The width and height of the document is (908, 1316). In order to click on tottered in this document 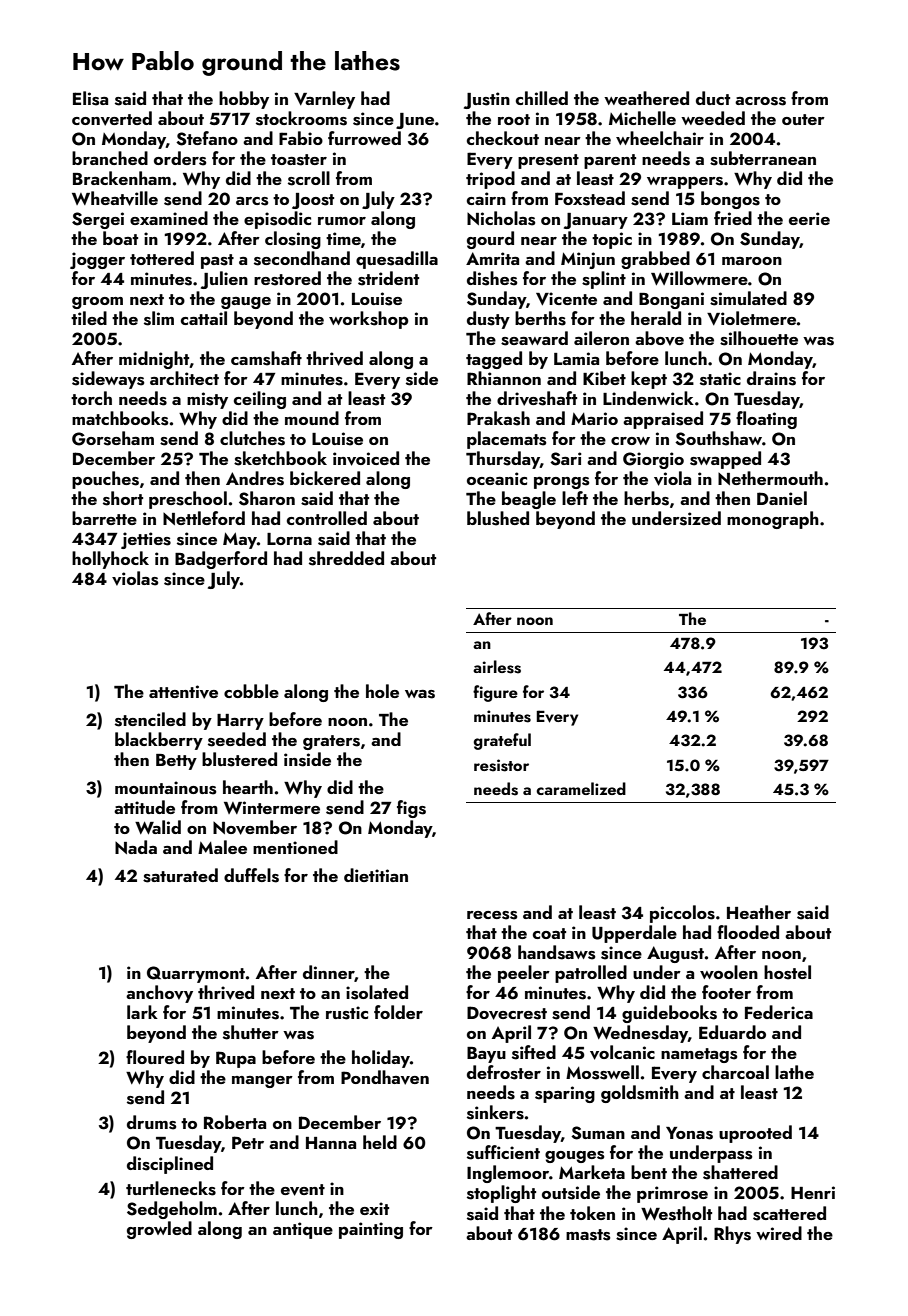, I will do `click(162, 258)`.
